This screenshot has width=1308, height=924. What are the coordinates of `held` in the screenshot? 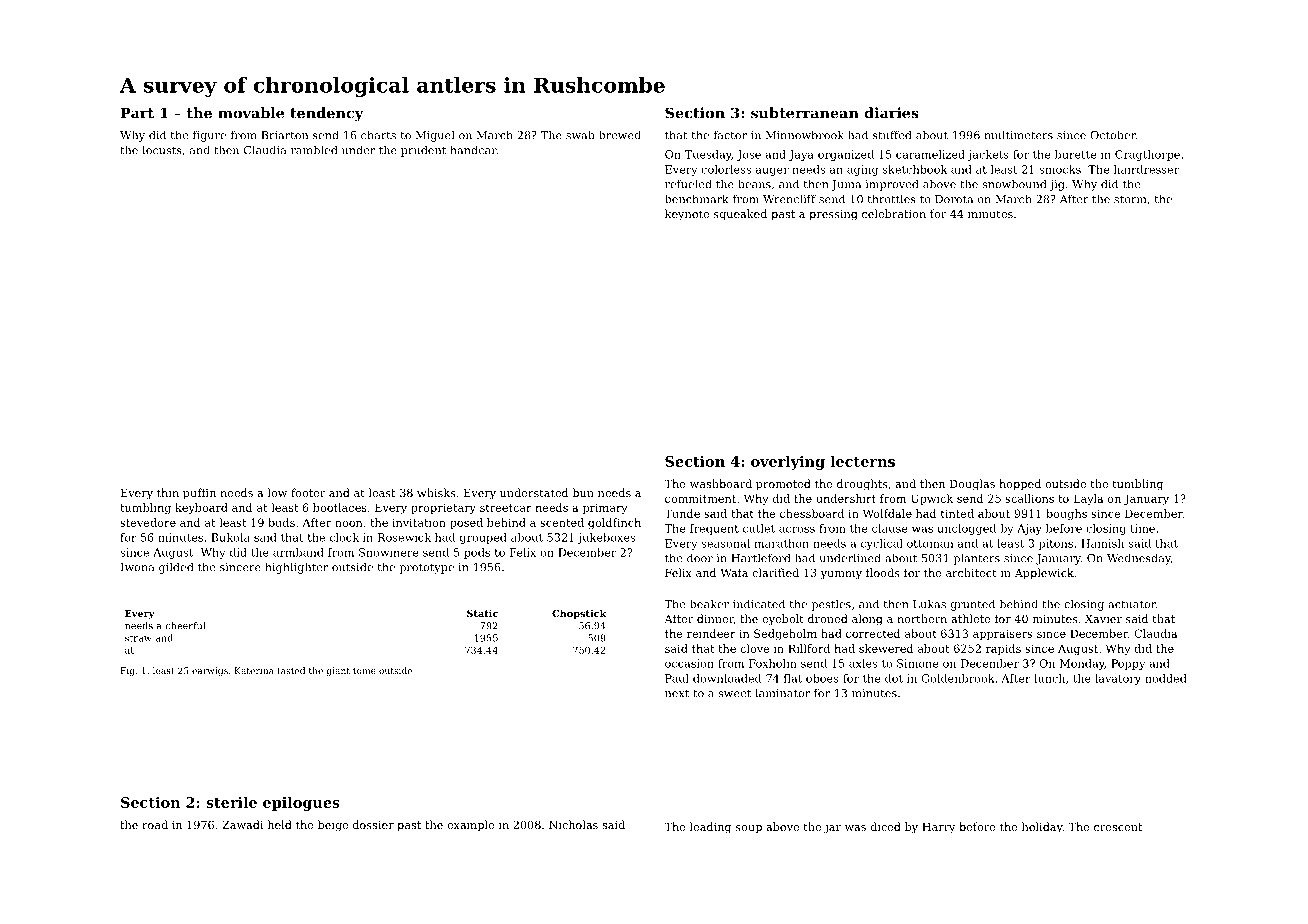 It's located at (280, 824).
